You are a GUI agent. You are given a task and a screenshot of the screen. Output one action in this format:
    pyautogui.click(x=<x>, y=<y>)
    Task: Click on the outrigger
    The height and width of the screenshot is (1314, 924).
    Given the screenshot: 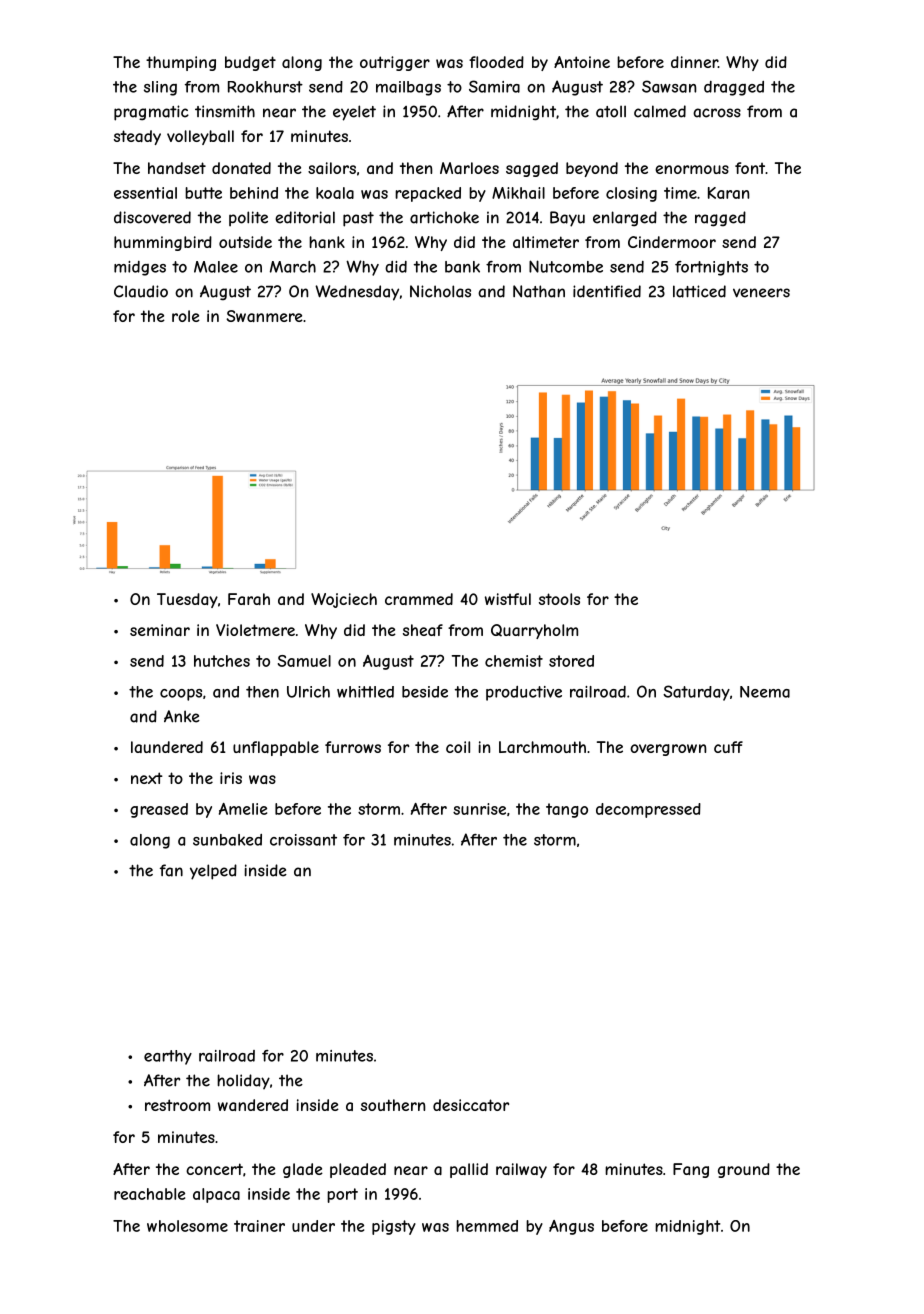 What is the action you would take?
    pyautogui.click(x=395, y=63)
